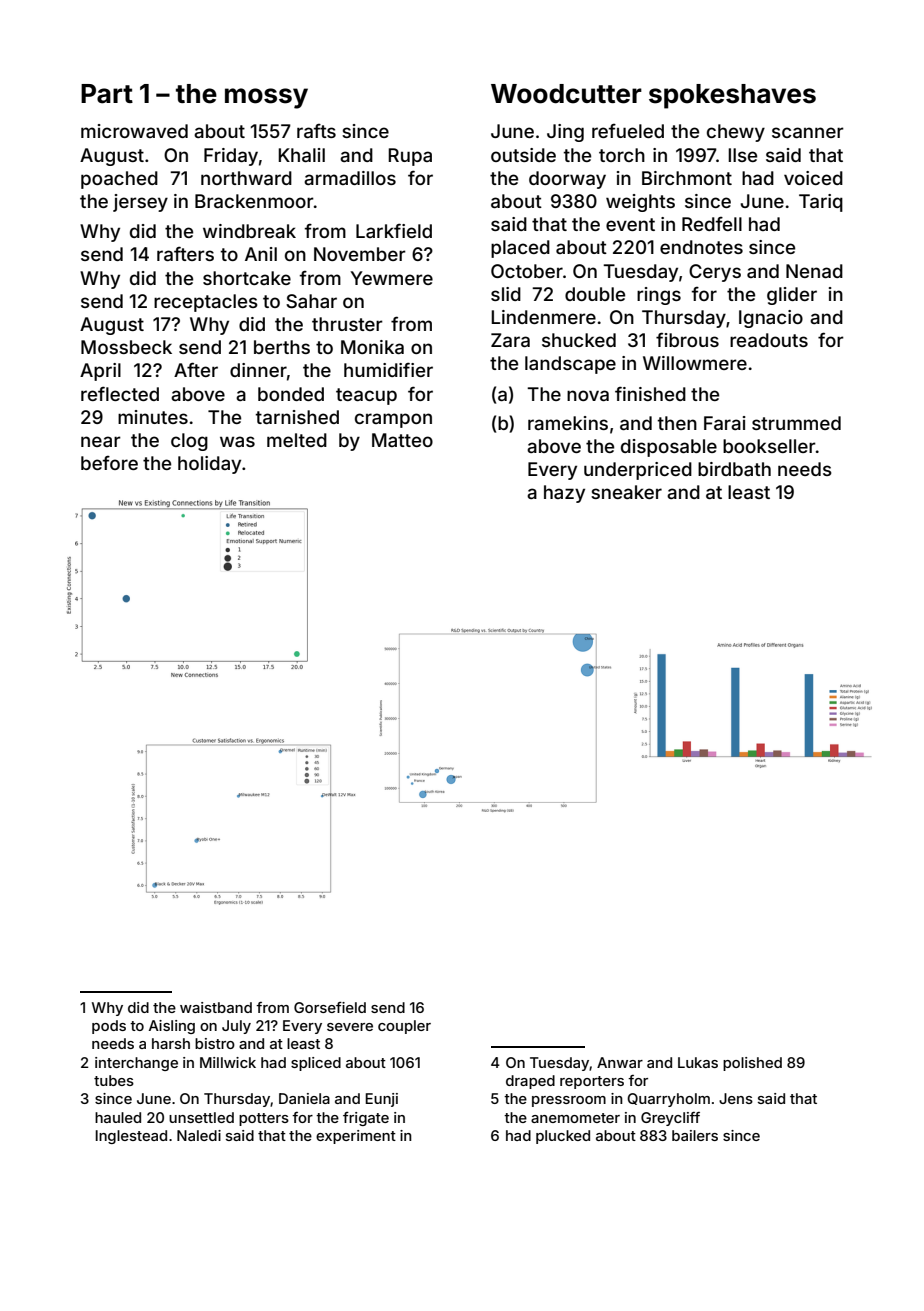 The image size is (924, 1311). I want to click on Millwick, so click(228, 1062).
